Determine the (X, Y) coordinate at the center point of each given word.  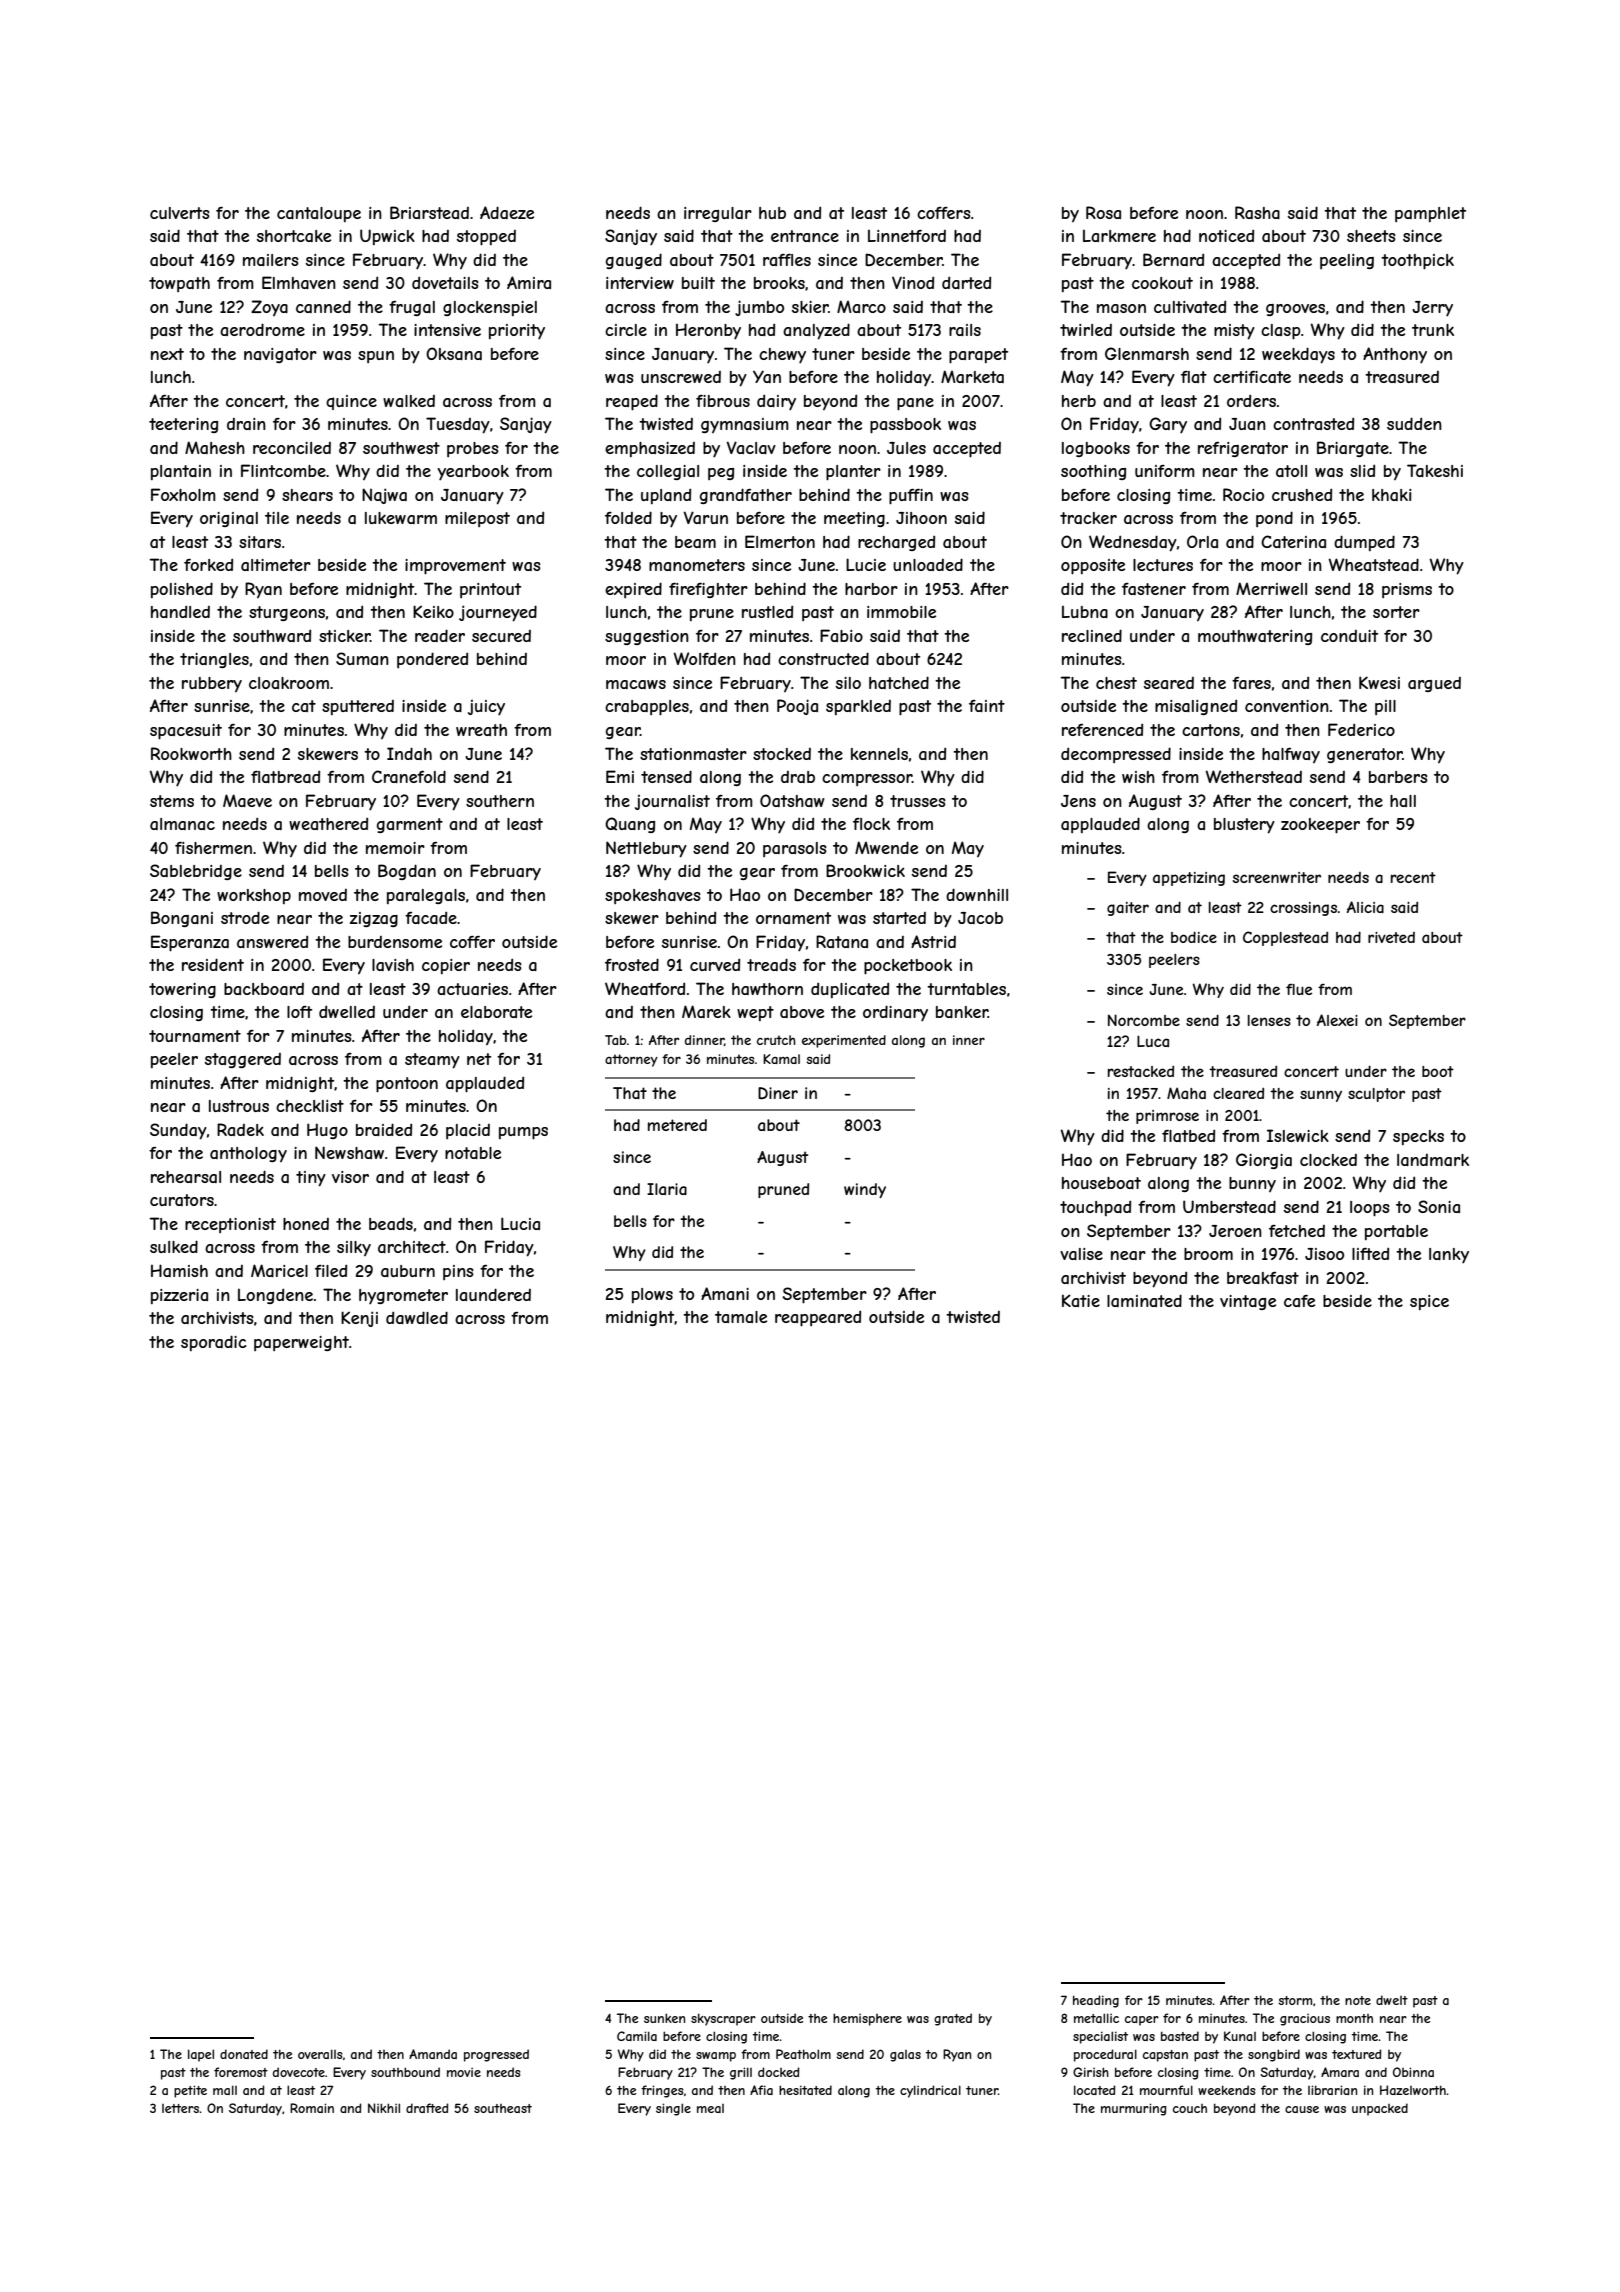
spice (1429, 1302)
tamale (741, 1317)
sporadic (214, 1343)
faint (987, 706)
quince (351, 402)
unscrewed (681, 377)
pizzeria (179, 1296)
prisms (1407, 590)
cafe (1299, 1300)
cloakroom (289, 683)
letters (180, 2108)
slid (1362, 470)
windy (865, 1190)
